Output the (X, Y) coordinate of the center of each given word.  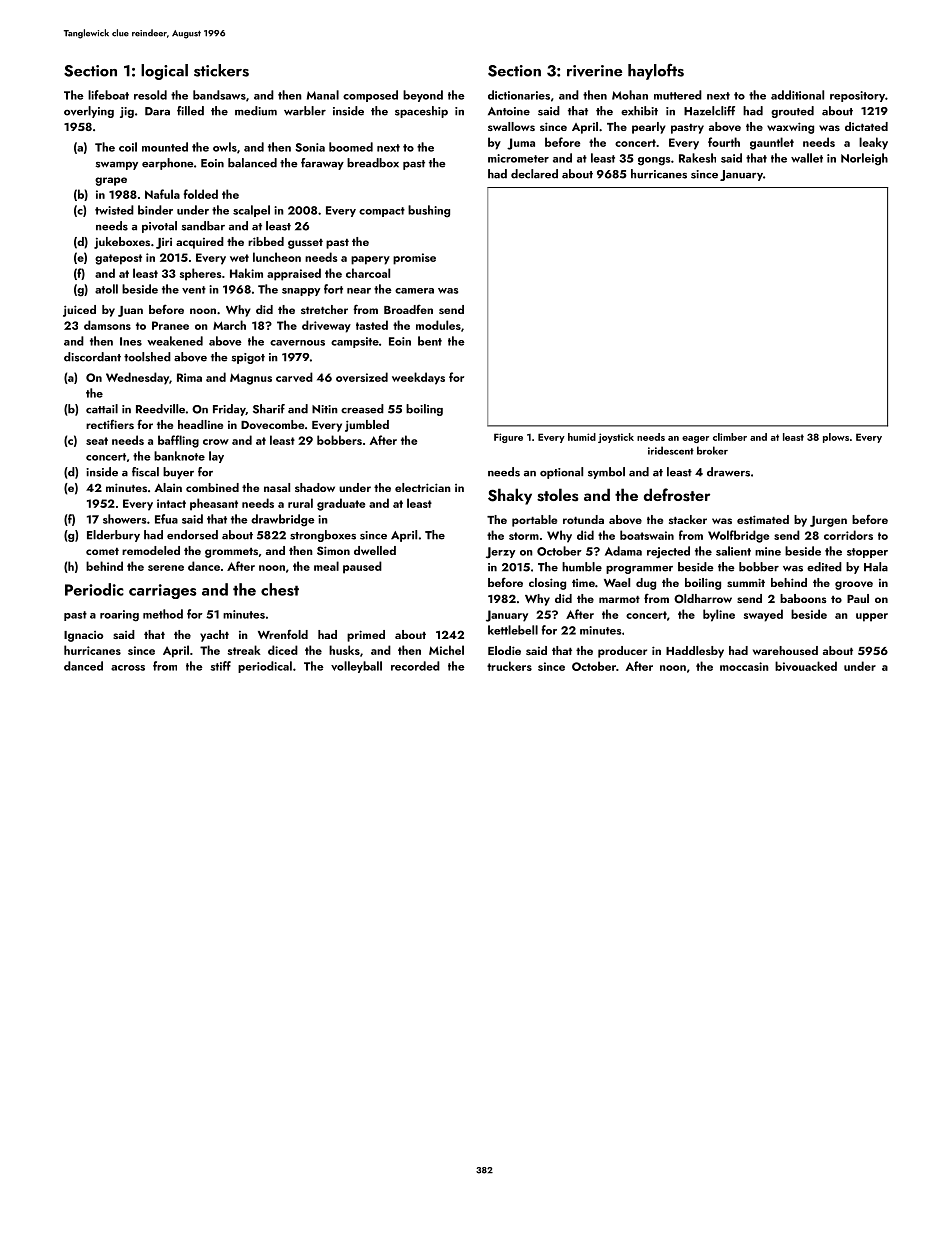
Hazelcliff (709, 111)
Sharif (269, 409)
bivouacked (806, 666)
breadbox (373, 163)
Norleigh (864, 159)
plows (836, 438)
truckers (509, 666)
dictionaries (519, 95)
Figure (508, 438)
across (128, 668)
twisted (114, 210)
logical (164, 72)
